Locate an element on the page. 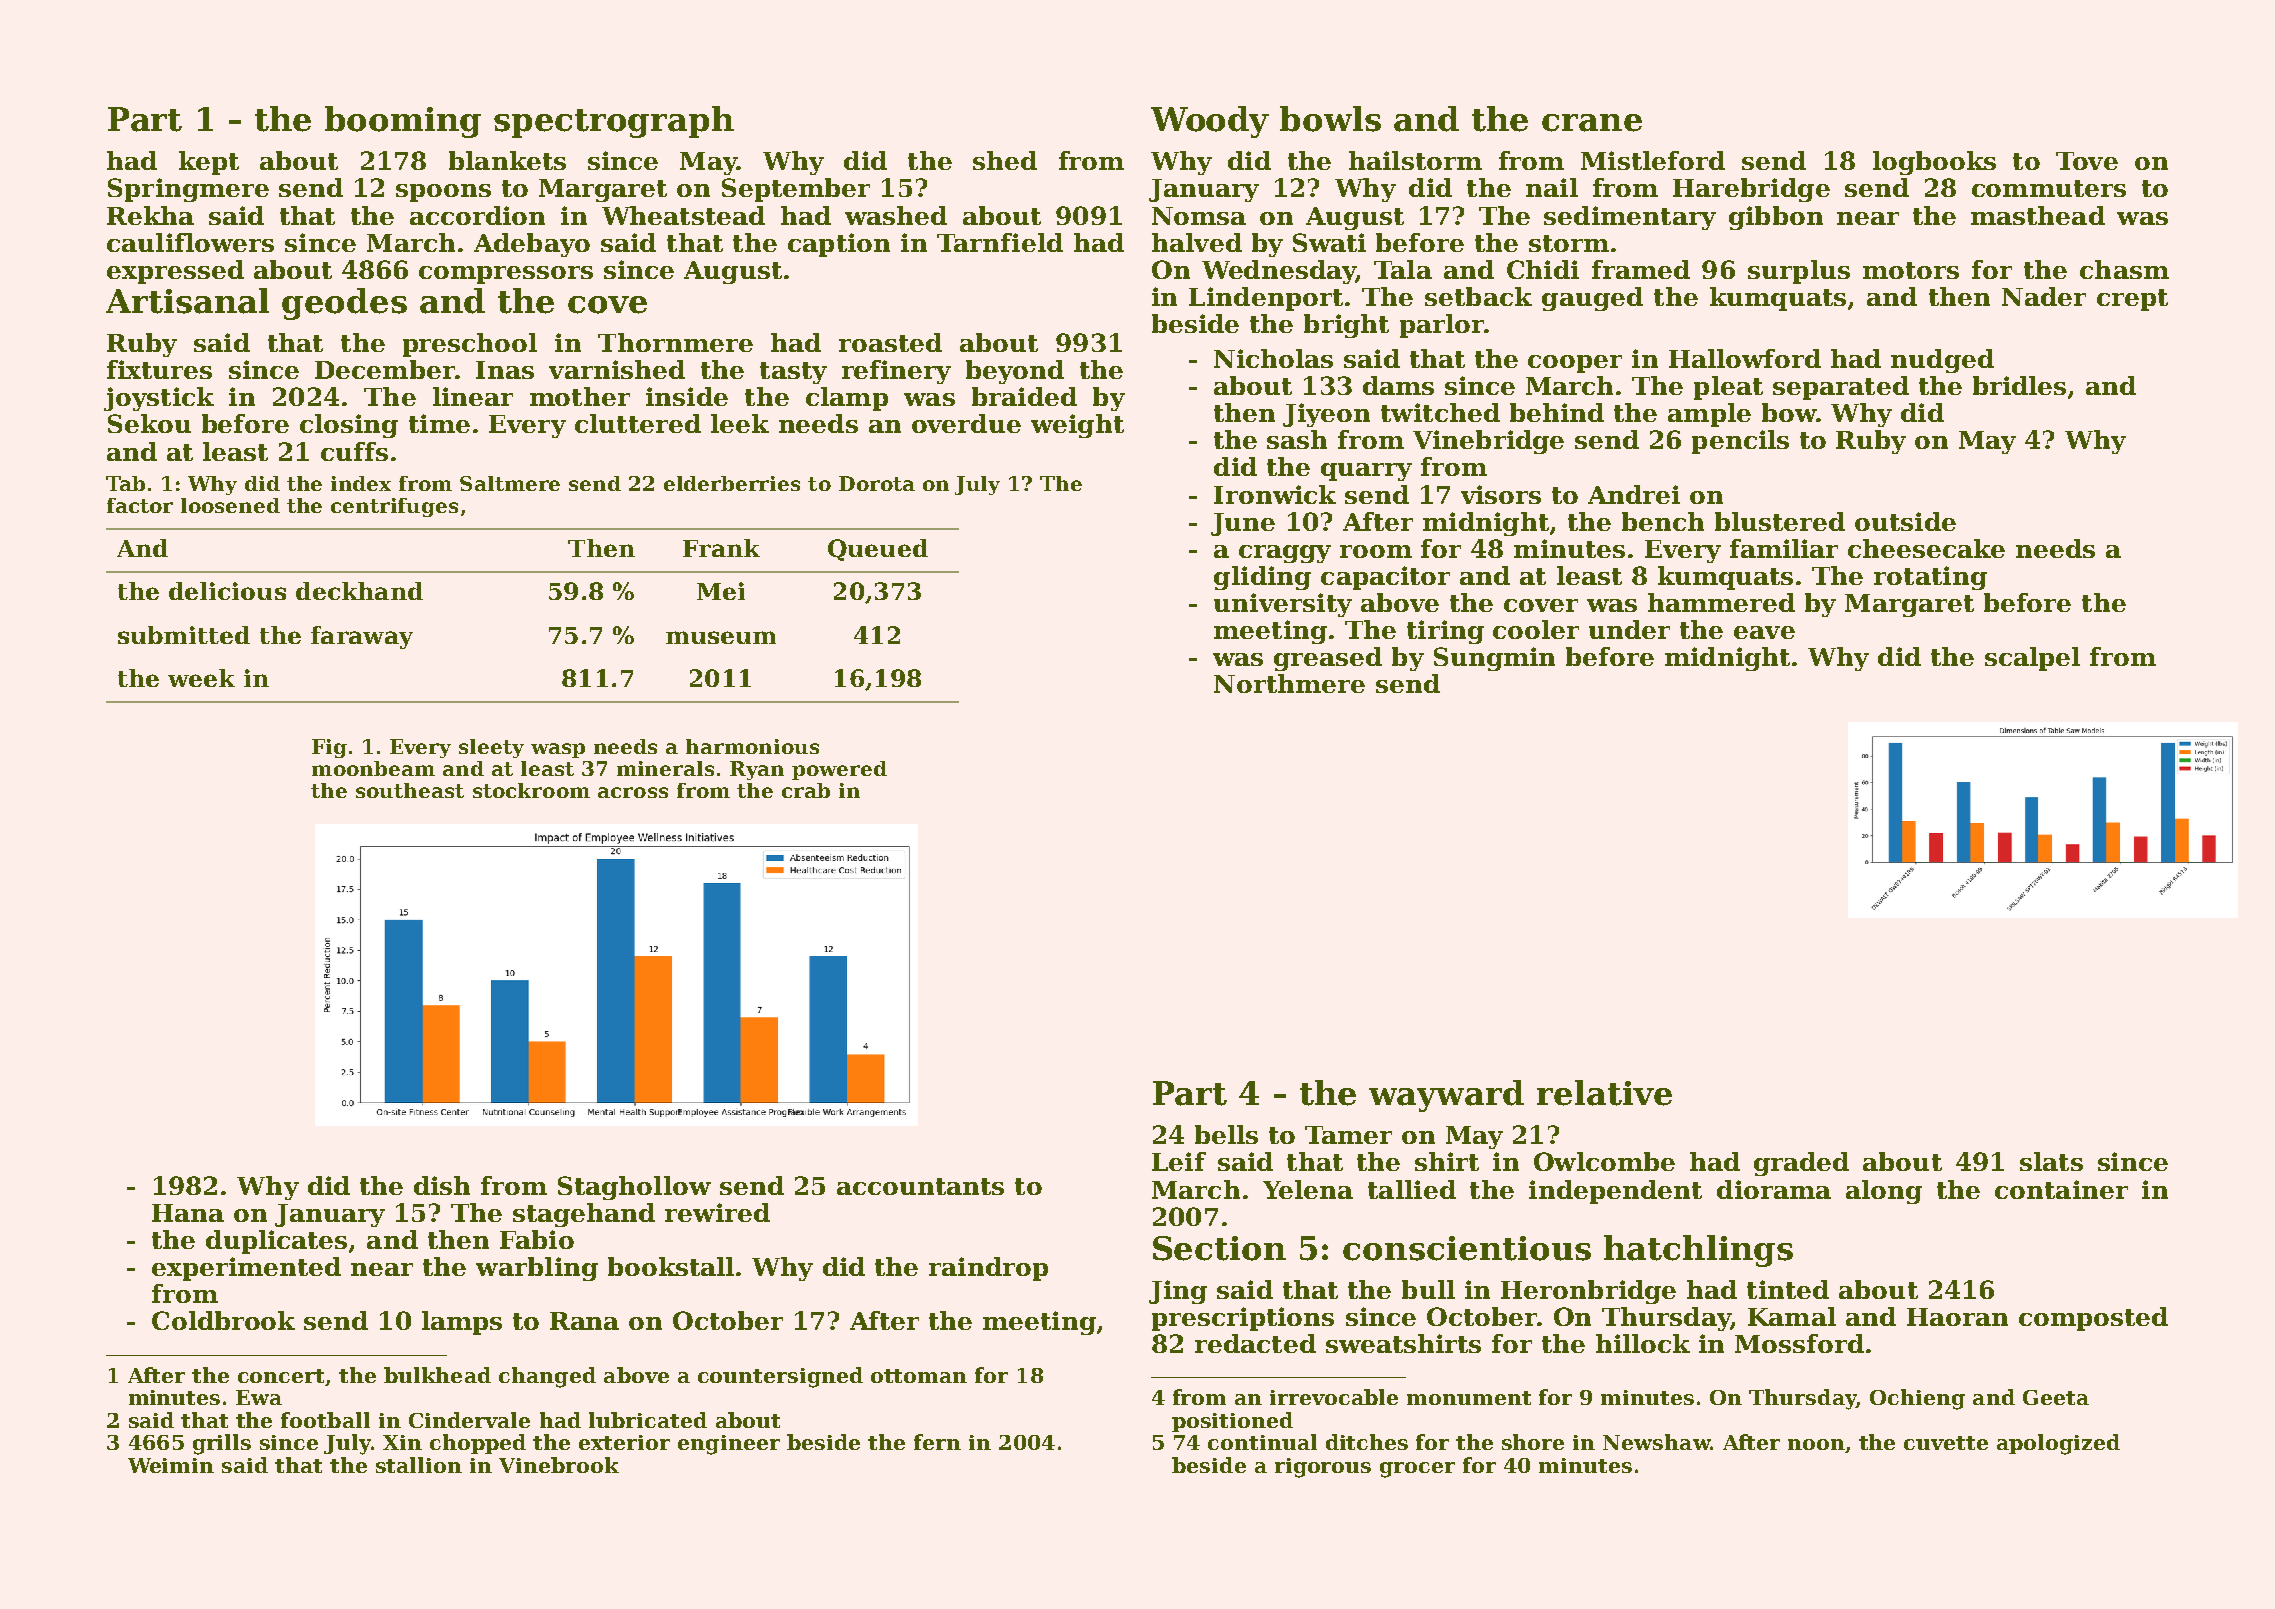 The image size is (2275, 1609). continual is located at coordinates (1262, 1442).
